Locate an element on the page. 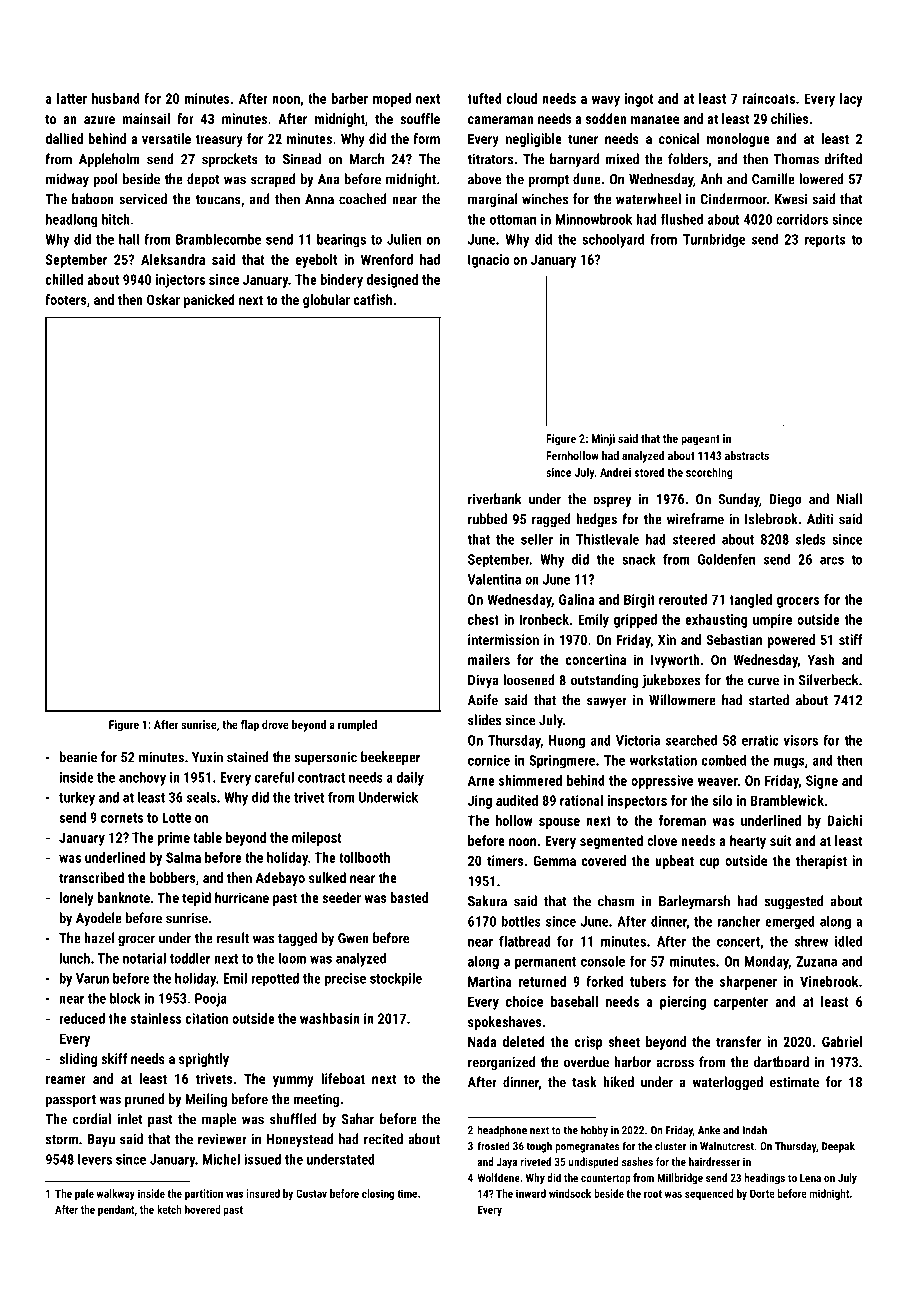 The height and width of the image is (1316, 908). Ignacio is located at coordinates (489, 261).
